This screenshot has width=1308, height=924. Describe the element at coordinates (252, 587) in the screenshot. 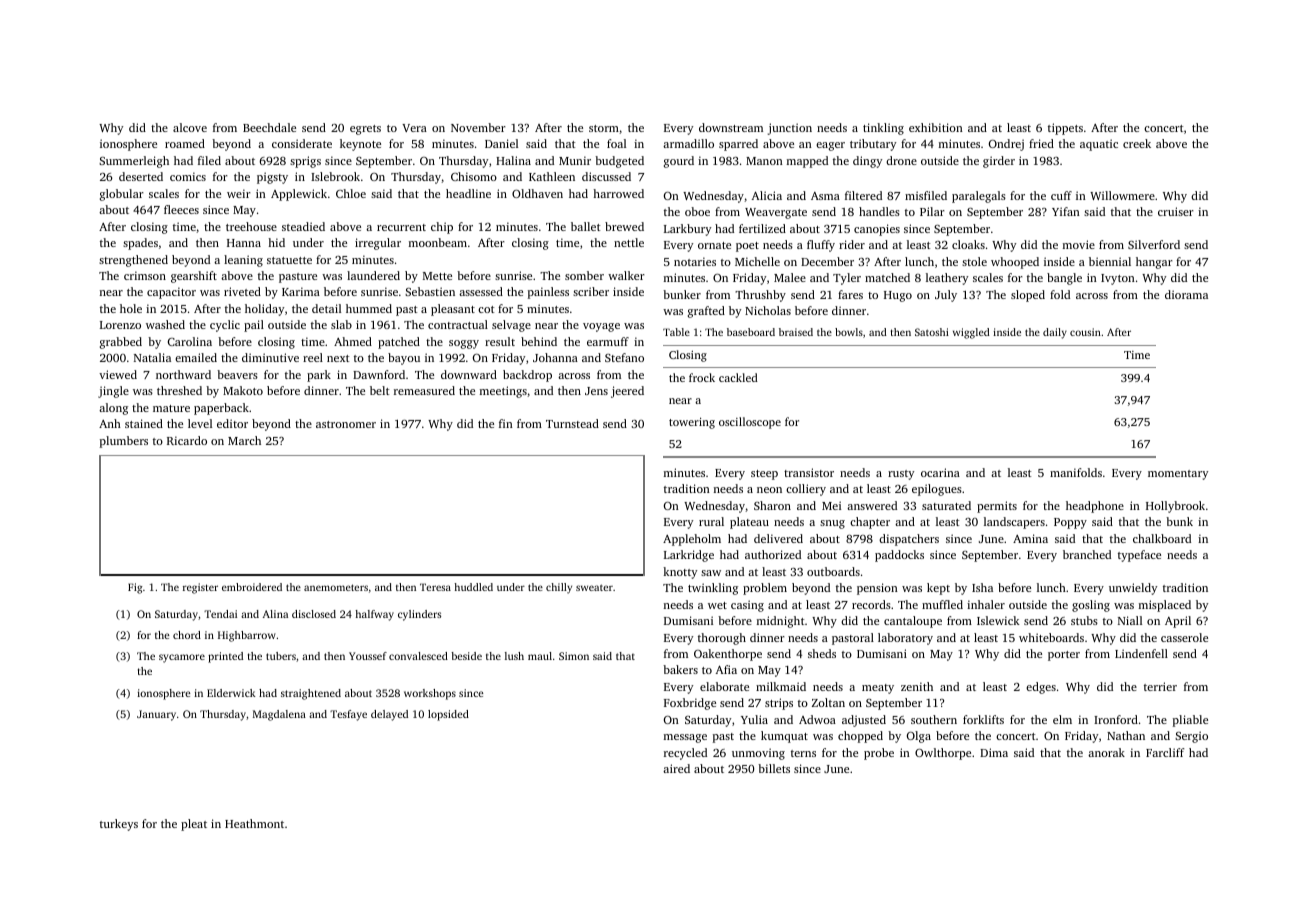

I see `embroidered` at that location.
